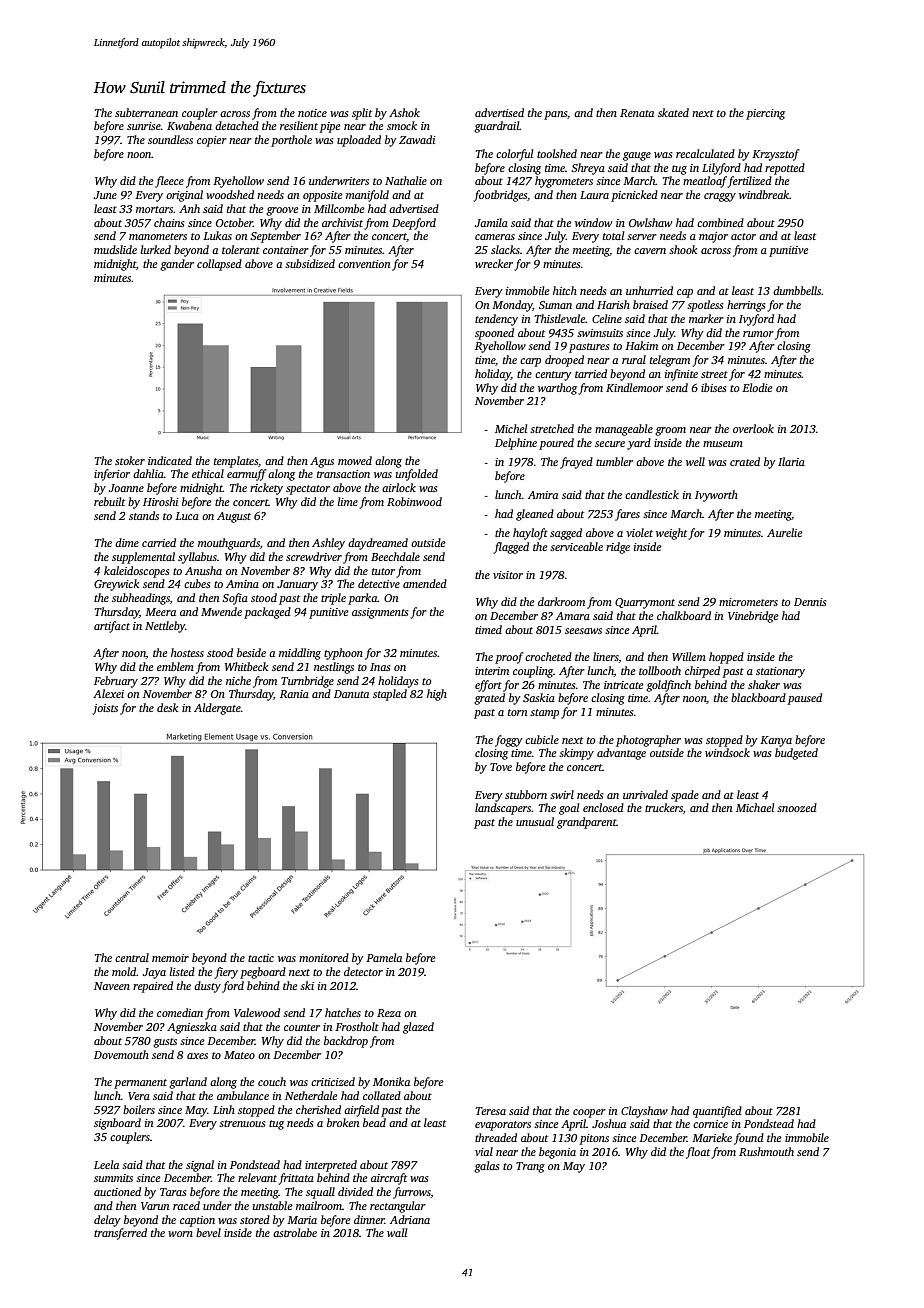 The image size is (924, 1308). Describe the element at coordinates (530, 362) in the screenshot. I see `carp` at that location.
